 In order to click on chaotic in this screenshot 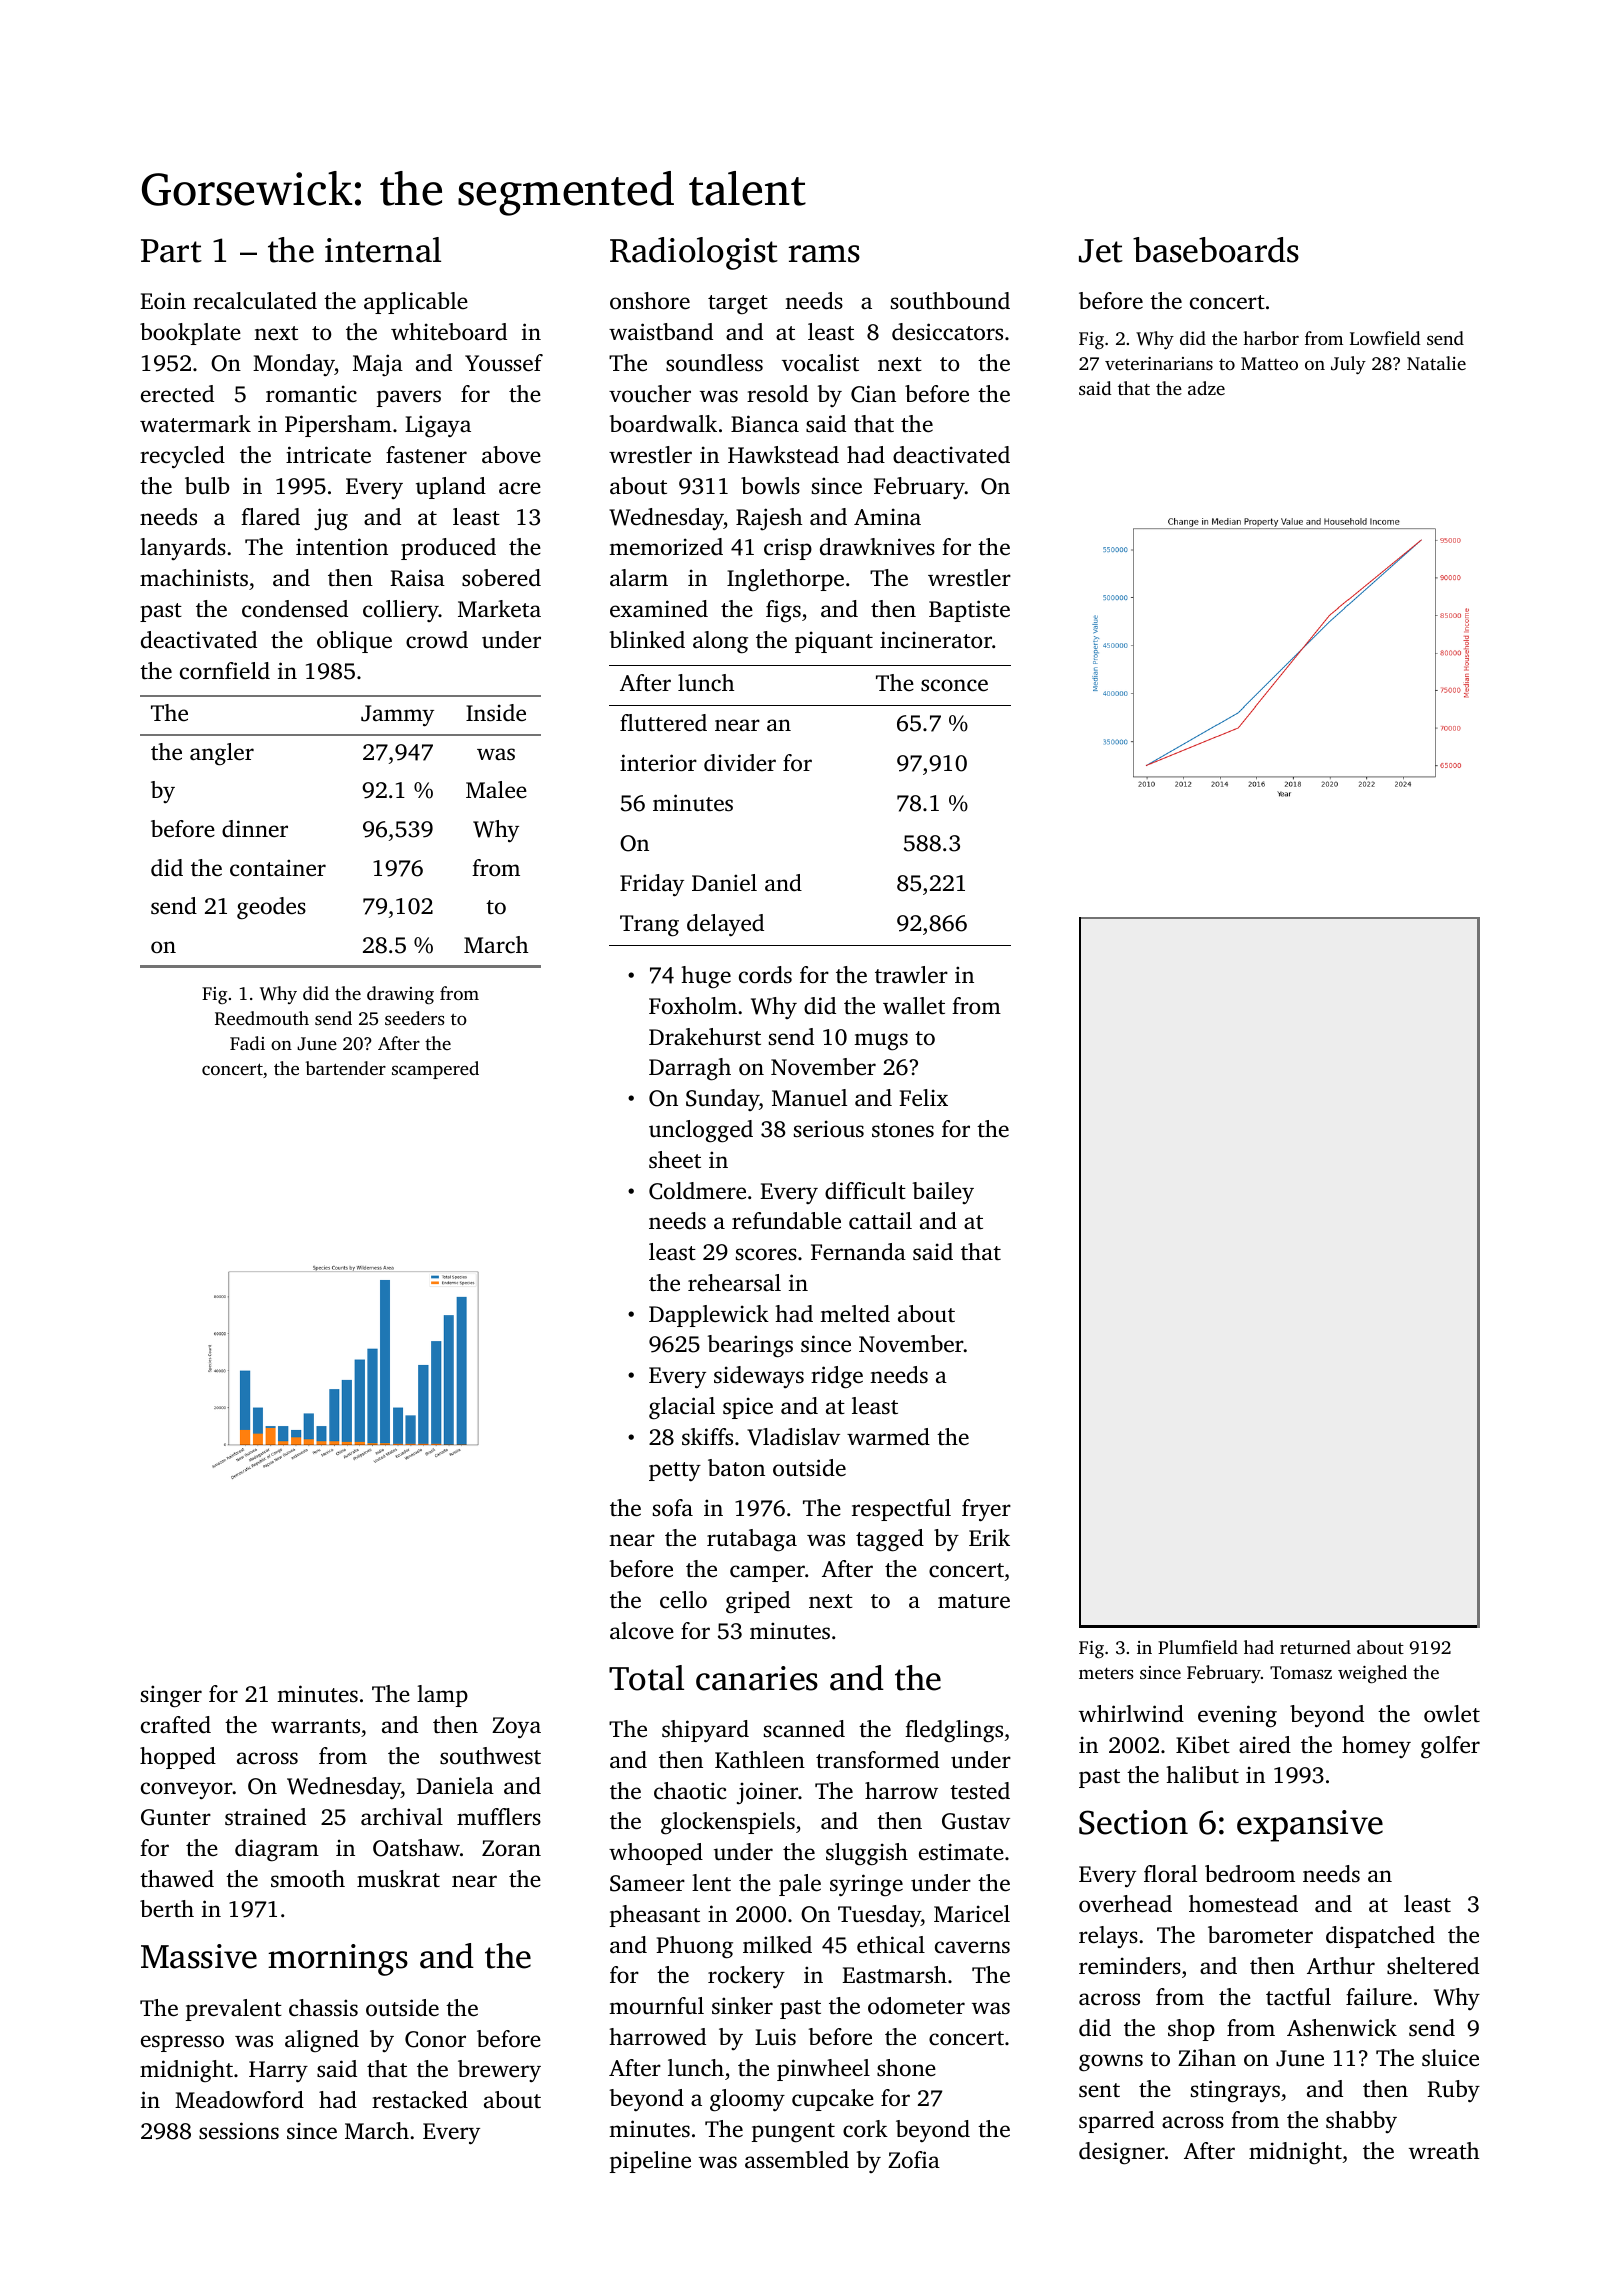, I will do `click(690, 1791)`.
